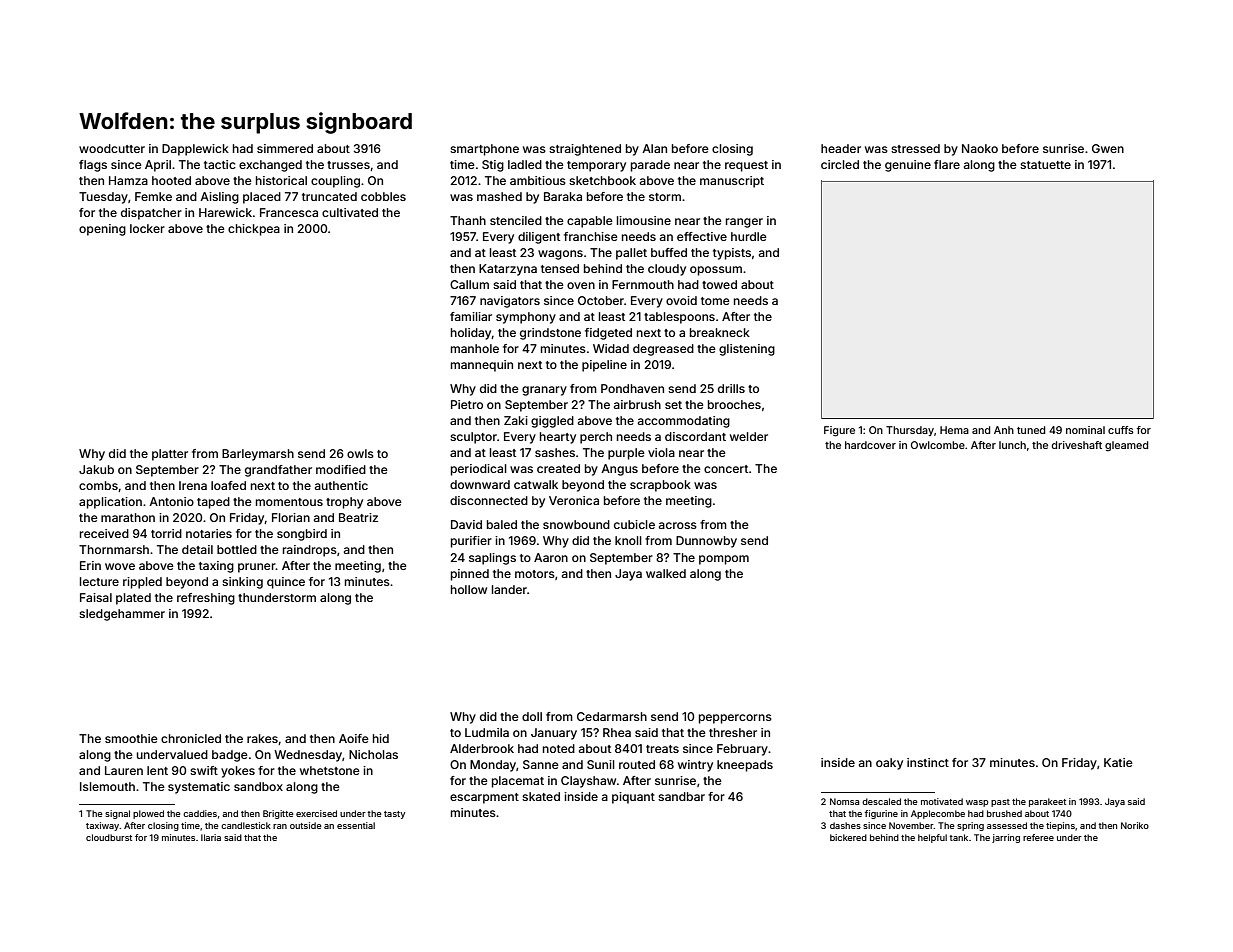 Image resolution: width=1233 pixels, height=952 pixels. I want to click on straightened, so click(585, 150).
